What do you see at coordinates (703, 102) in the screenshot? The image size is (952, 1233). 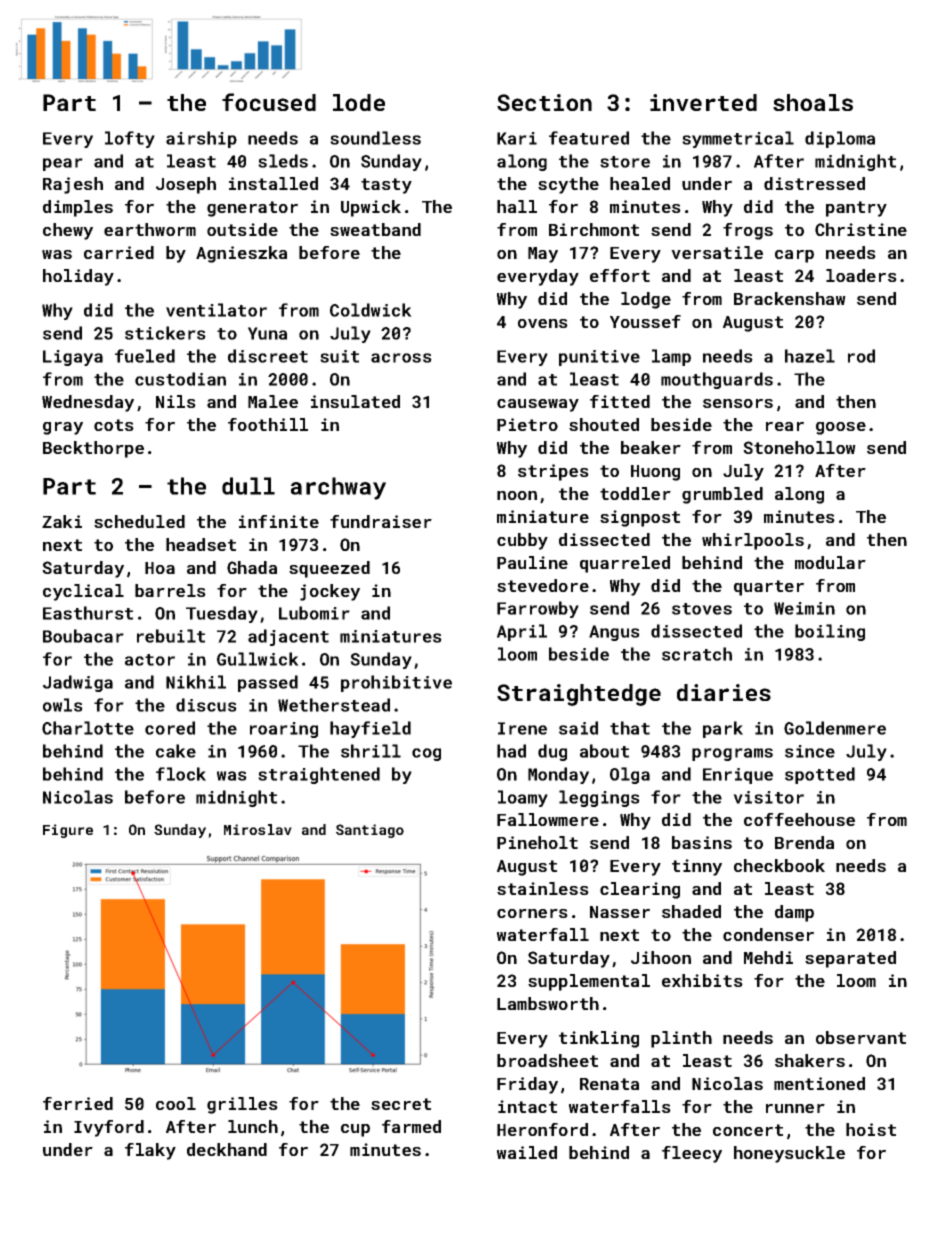 I see `inverted` at bounding box center [703, 102].
